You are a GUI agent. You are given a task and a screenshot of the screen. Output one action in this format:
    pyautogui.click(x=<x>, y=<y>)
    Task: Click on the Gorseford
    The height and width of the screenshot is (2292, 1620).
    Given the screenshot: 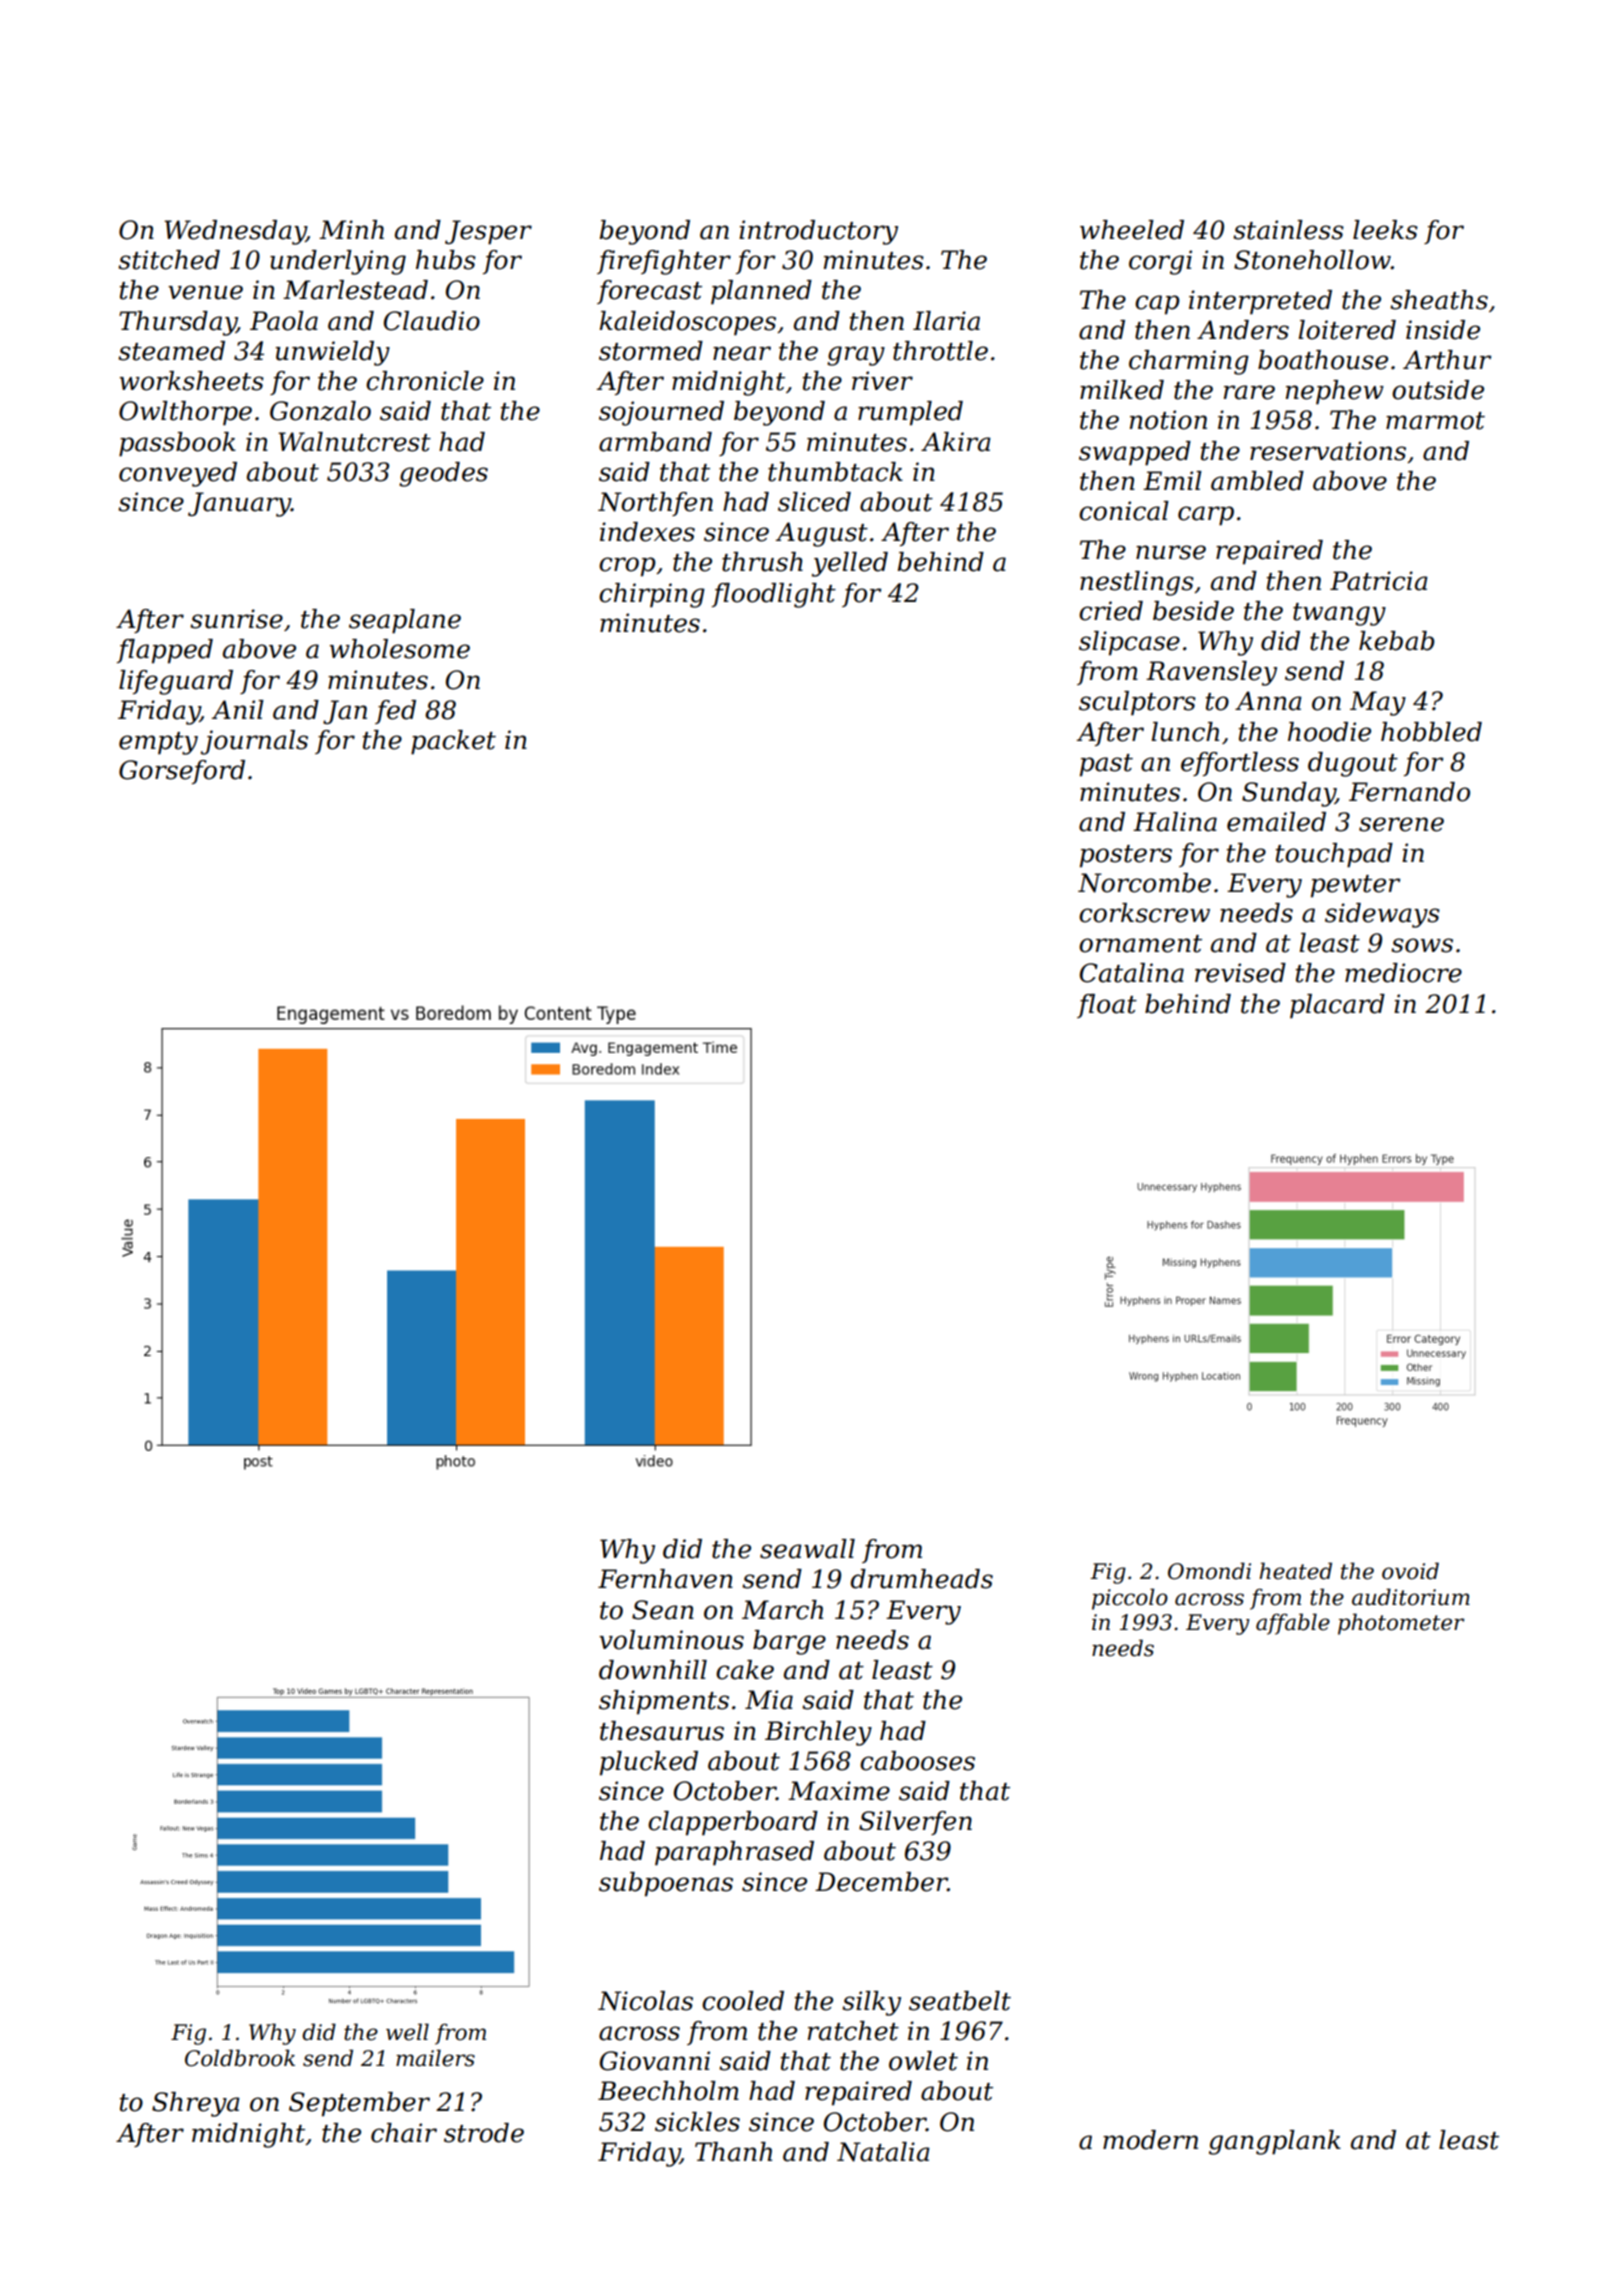 What is the action you would take?
    pyautogui.click(x=182, y=772)
